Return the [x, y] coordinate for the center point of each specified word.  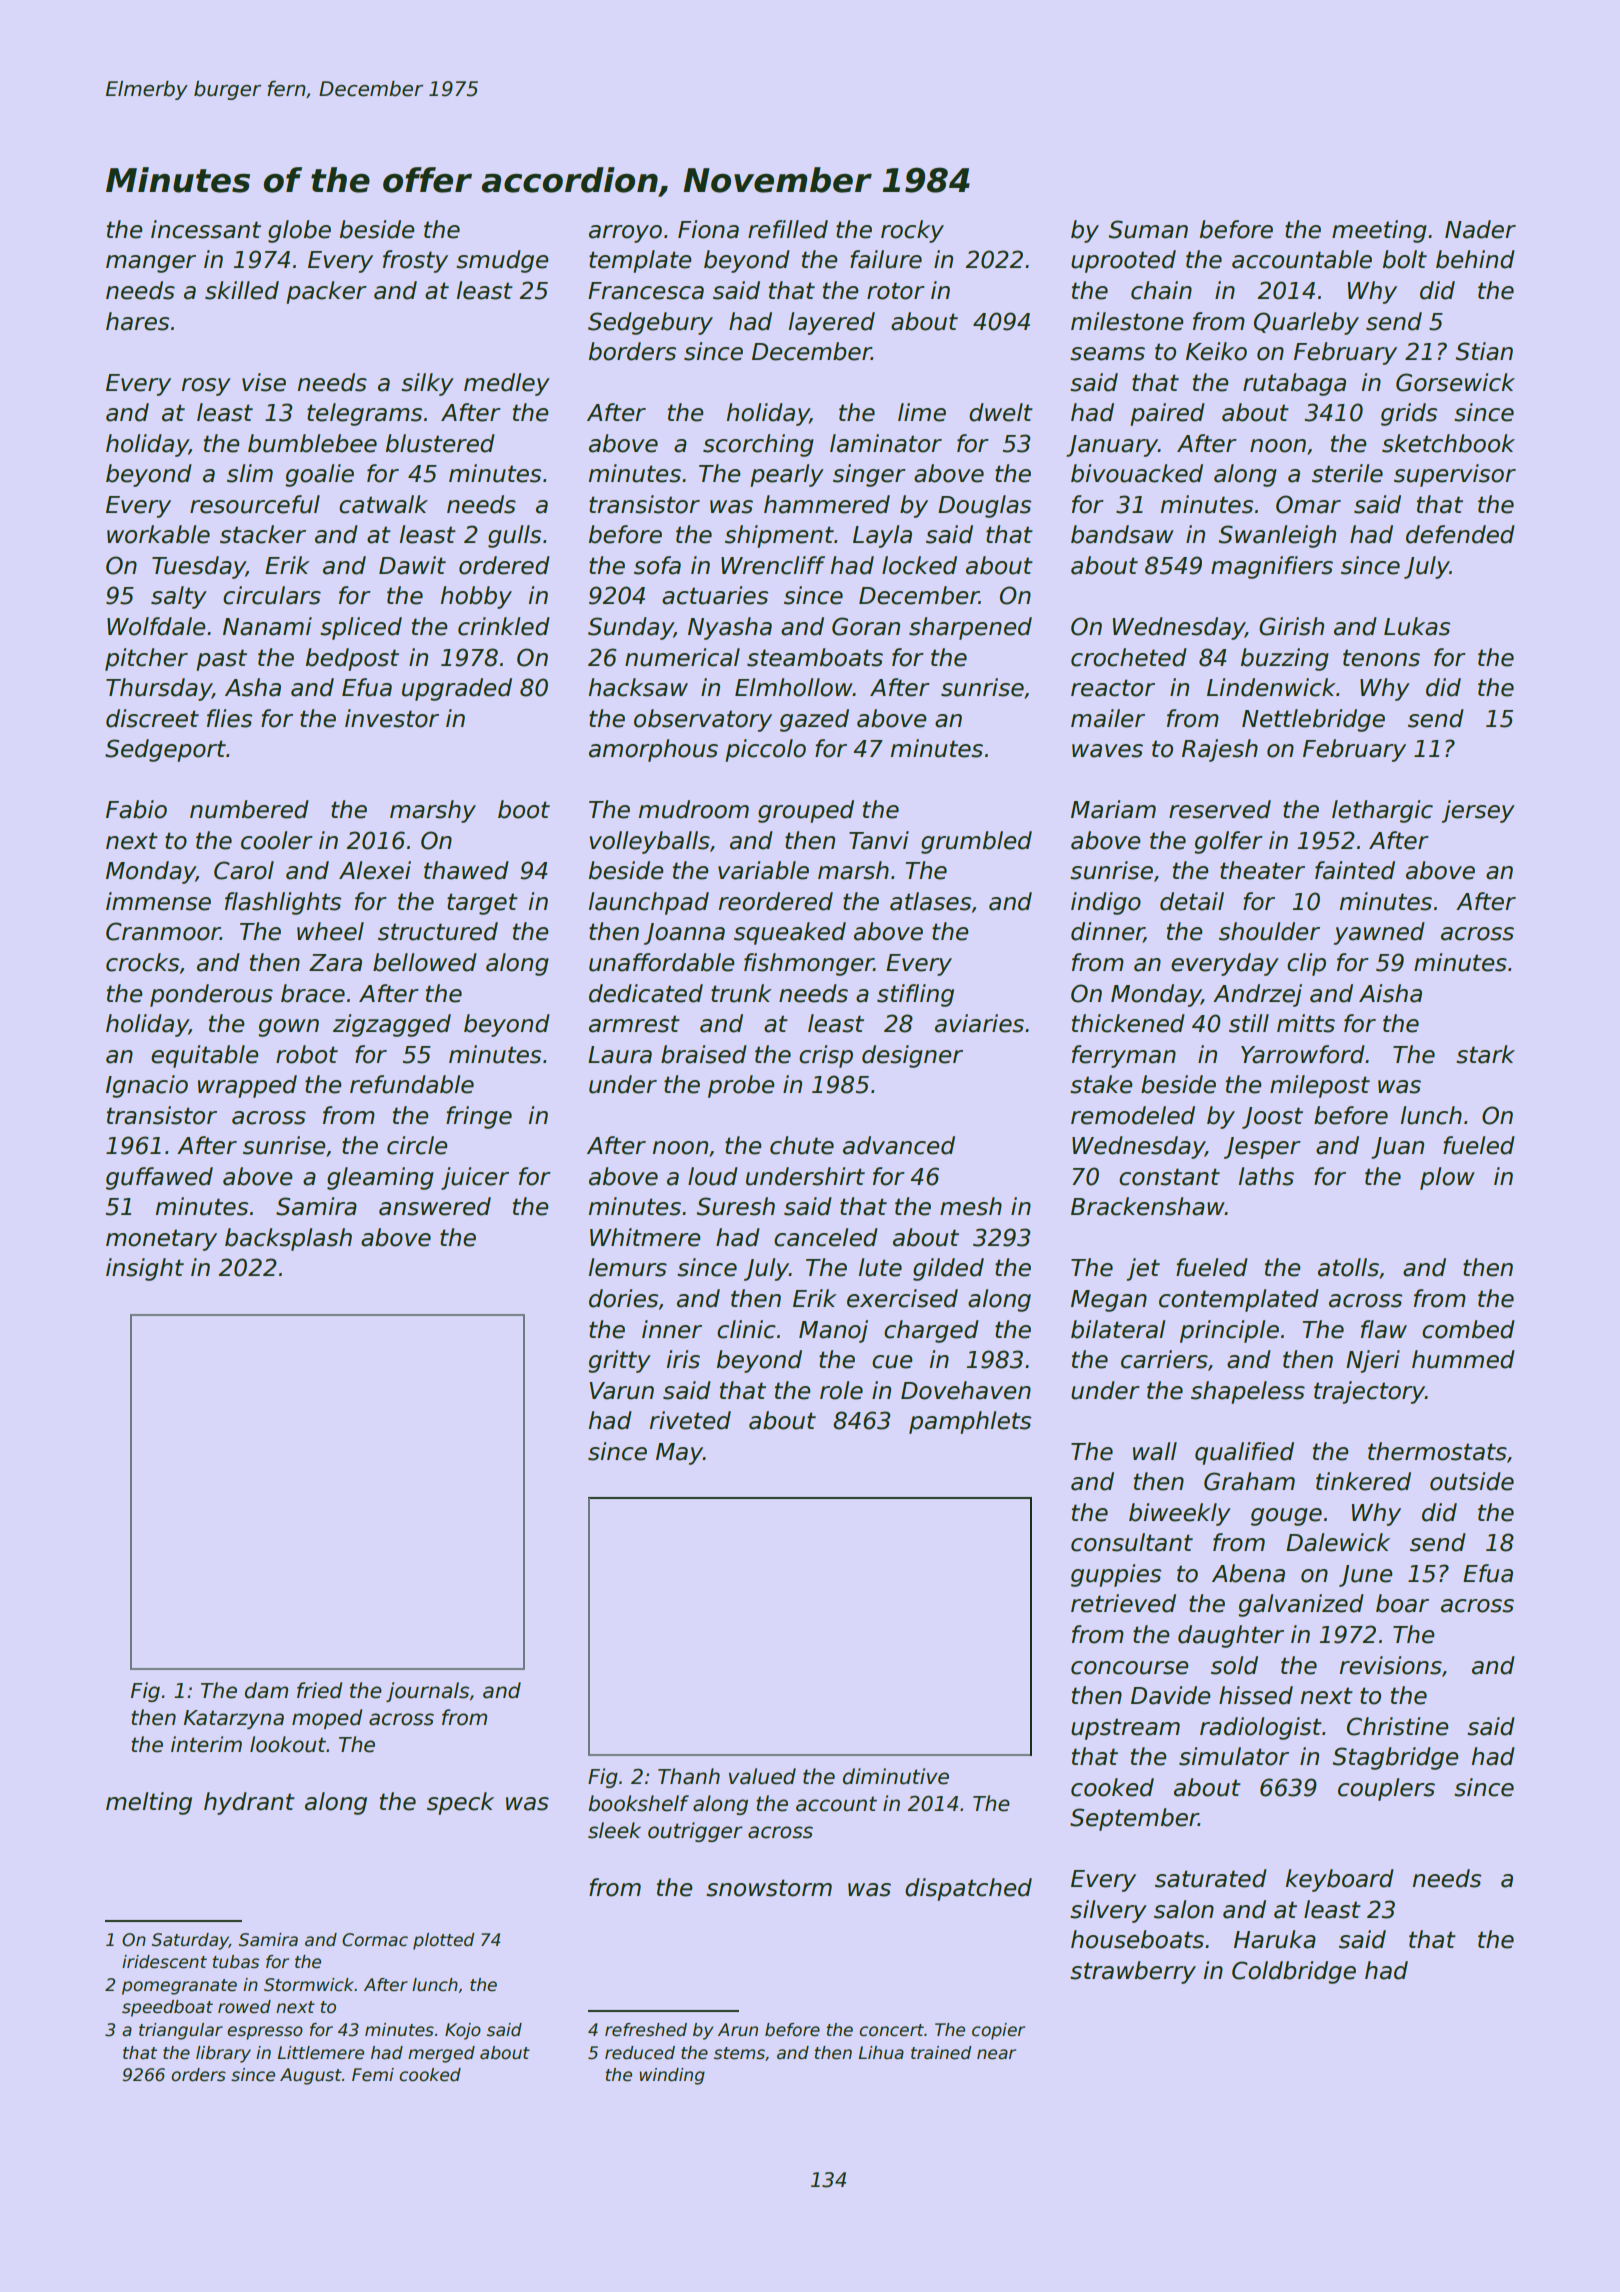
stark [1485, 1054]
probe [741, 1086]
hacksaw [638, 687]
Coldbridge [1294, 1972]
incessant [206, 229]
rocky [912, 231]
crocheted [1129, 657]
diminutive [896, 1776]
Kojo [463, 2031]
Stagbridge [1395, 1758]
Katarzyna [234, 1719]
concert [891, 2030]
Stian [1484, 351]
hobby [476, 597]
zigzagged [392, 1025]
